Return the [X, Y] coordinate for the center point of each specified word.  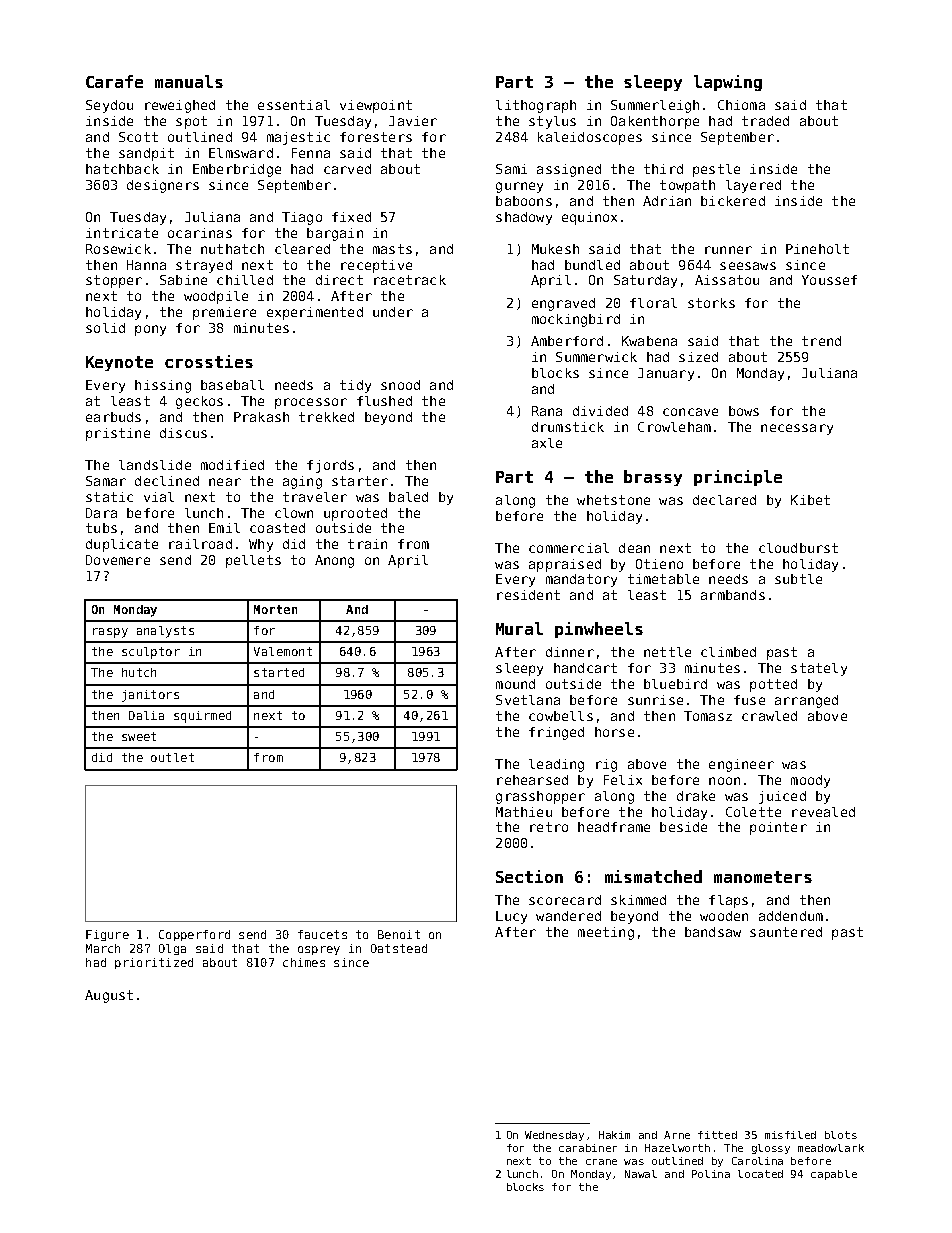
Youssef [829, 280]
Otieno [659, 564]
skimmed [638, 900]
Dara [101, 513]
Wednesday [554, 1136]
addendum [791, 916]
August [109, 996]
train [367, 544]
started [279, 672]
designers [163, 186]
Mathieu [524, 812]
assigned [569, 170]
